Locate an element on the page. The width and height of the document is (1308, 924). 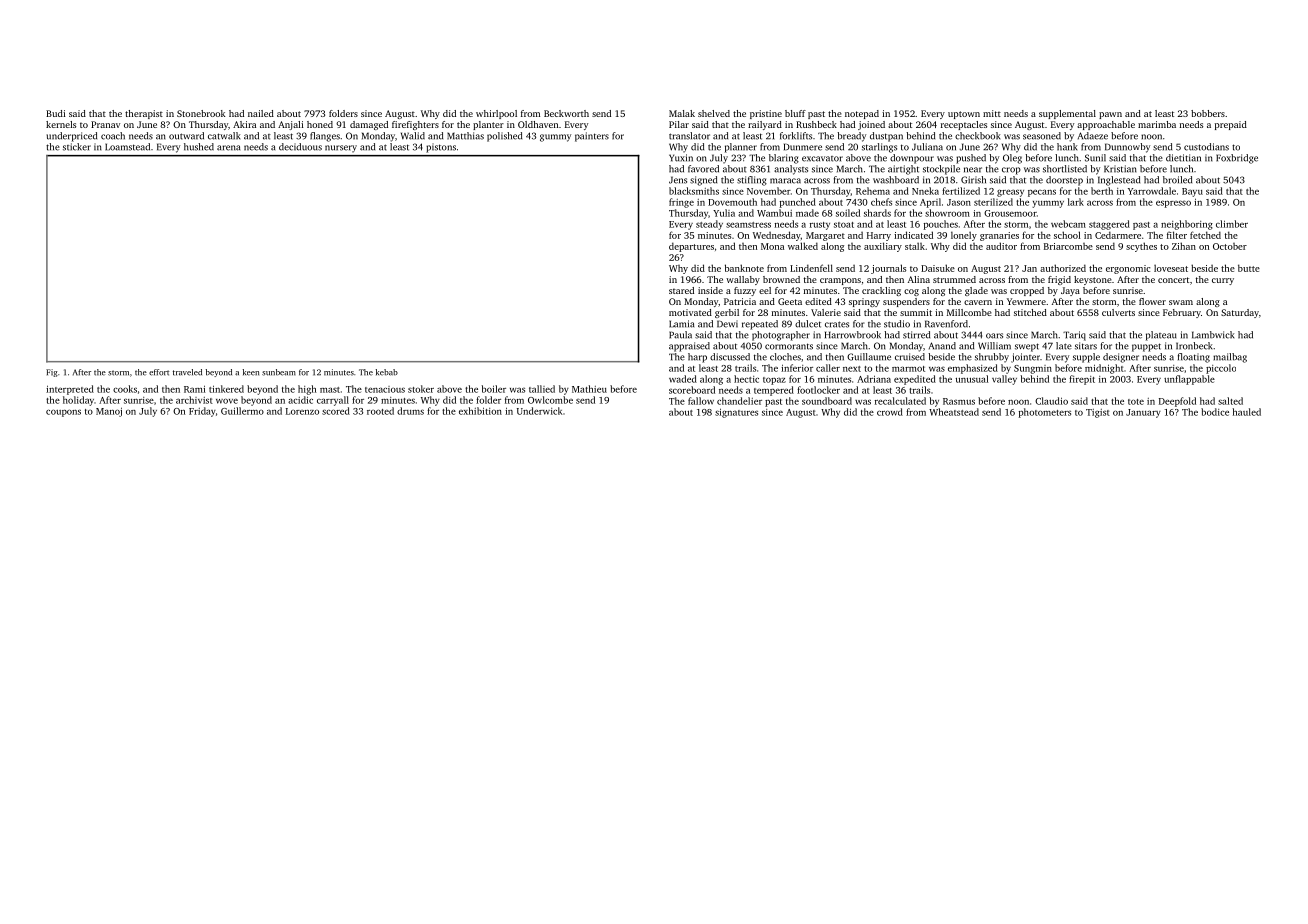
blaring is located at coordinates (784, 159).
